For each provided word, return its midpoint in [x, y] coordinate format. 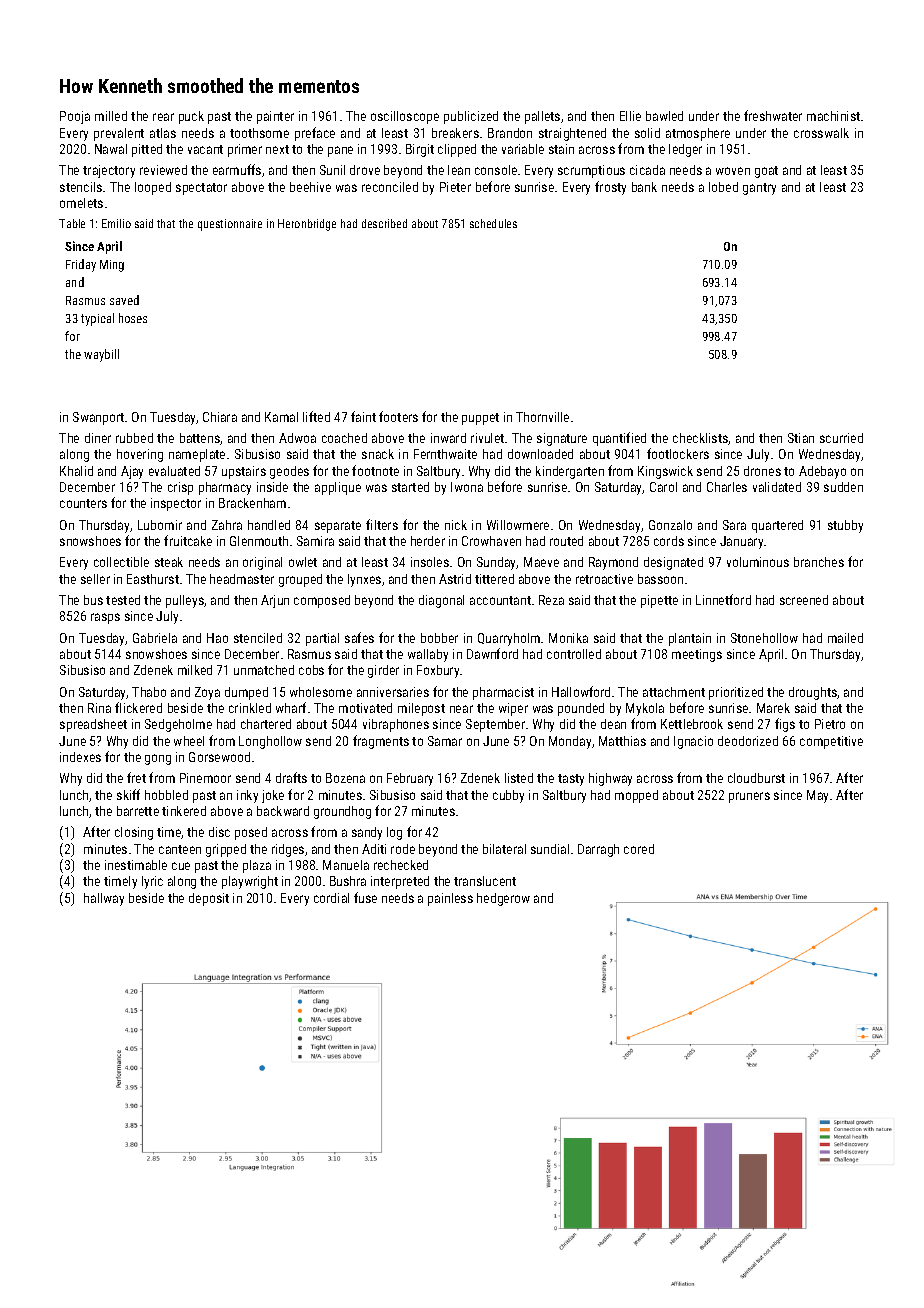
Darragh [598, 850]
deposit [209, 899]
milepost [421, 709]
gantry [759, 189]
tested [123, 600]
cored [639, 849]
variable [523, 149]
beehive [310, 187]
